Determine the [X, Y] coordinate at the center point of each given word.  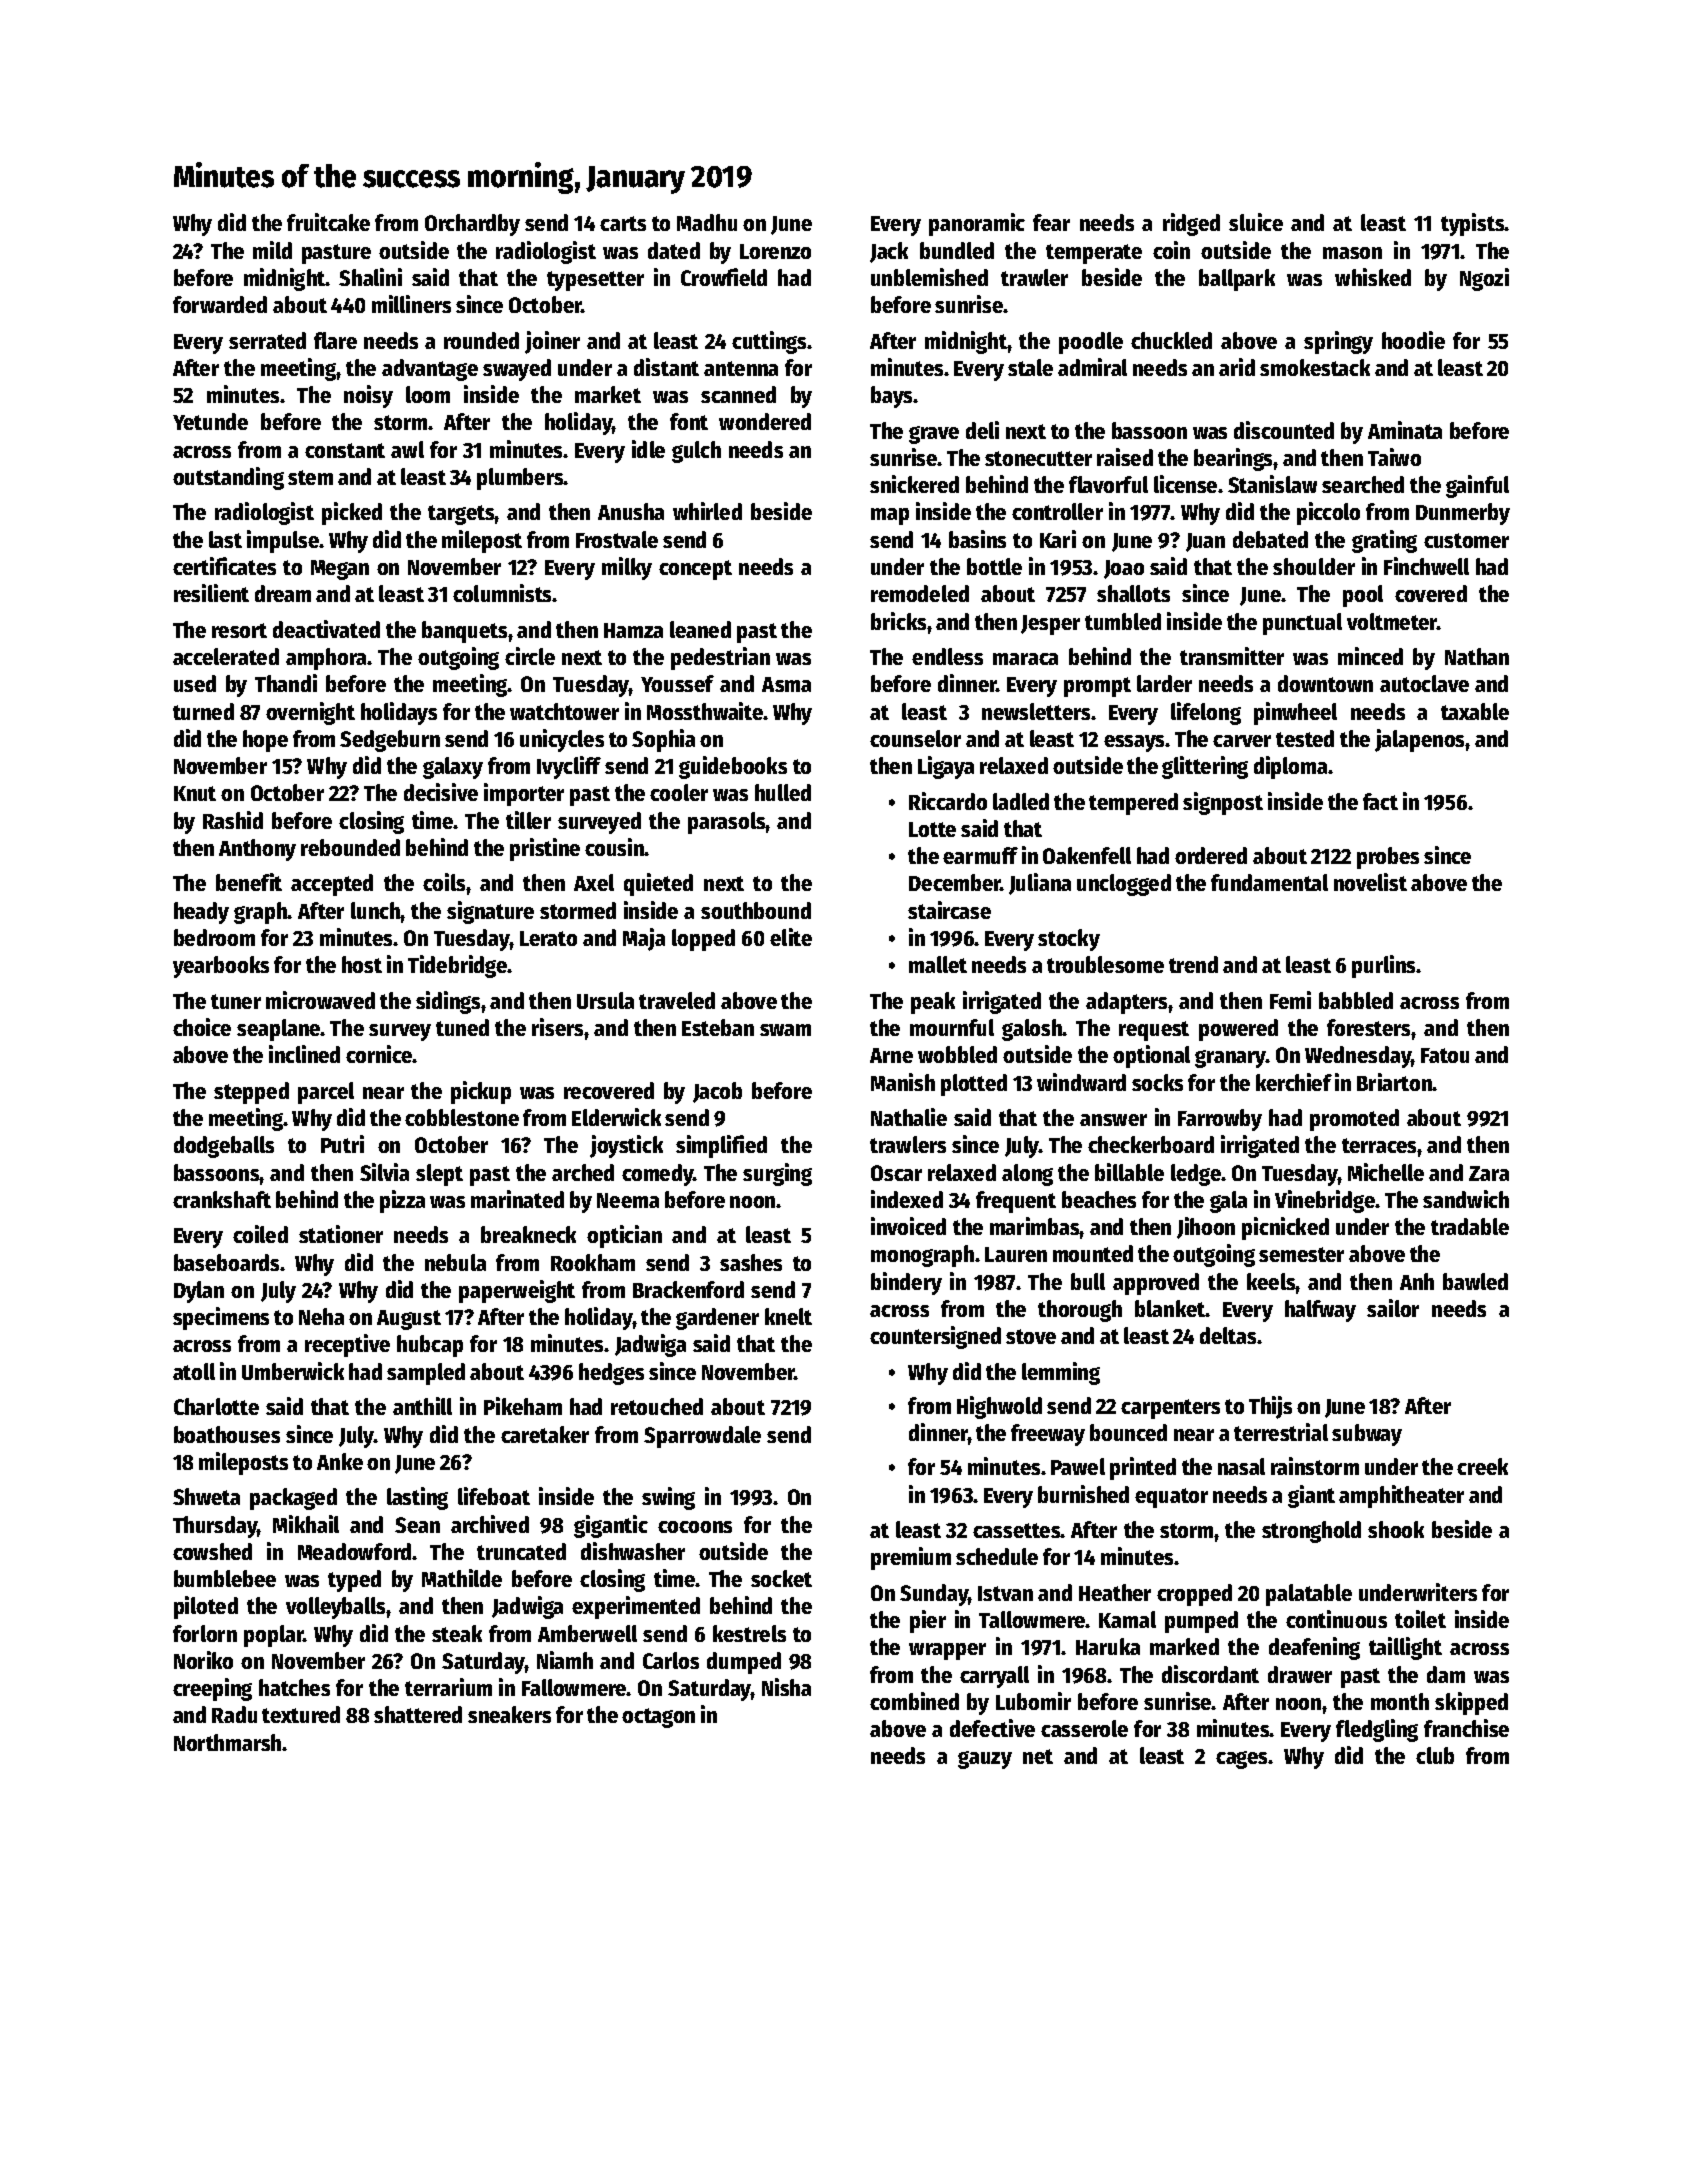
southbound [756, 910]
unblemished [929, 277]
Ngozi [1484, 279]
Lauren [1016, 1254]
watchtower [564, 711]
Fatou [1445, 1055]
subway [1367, 1435]
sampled [426, 1374]
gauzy [985, 1760]
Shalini [370, 277]
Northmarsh [227, 1742]
